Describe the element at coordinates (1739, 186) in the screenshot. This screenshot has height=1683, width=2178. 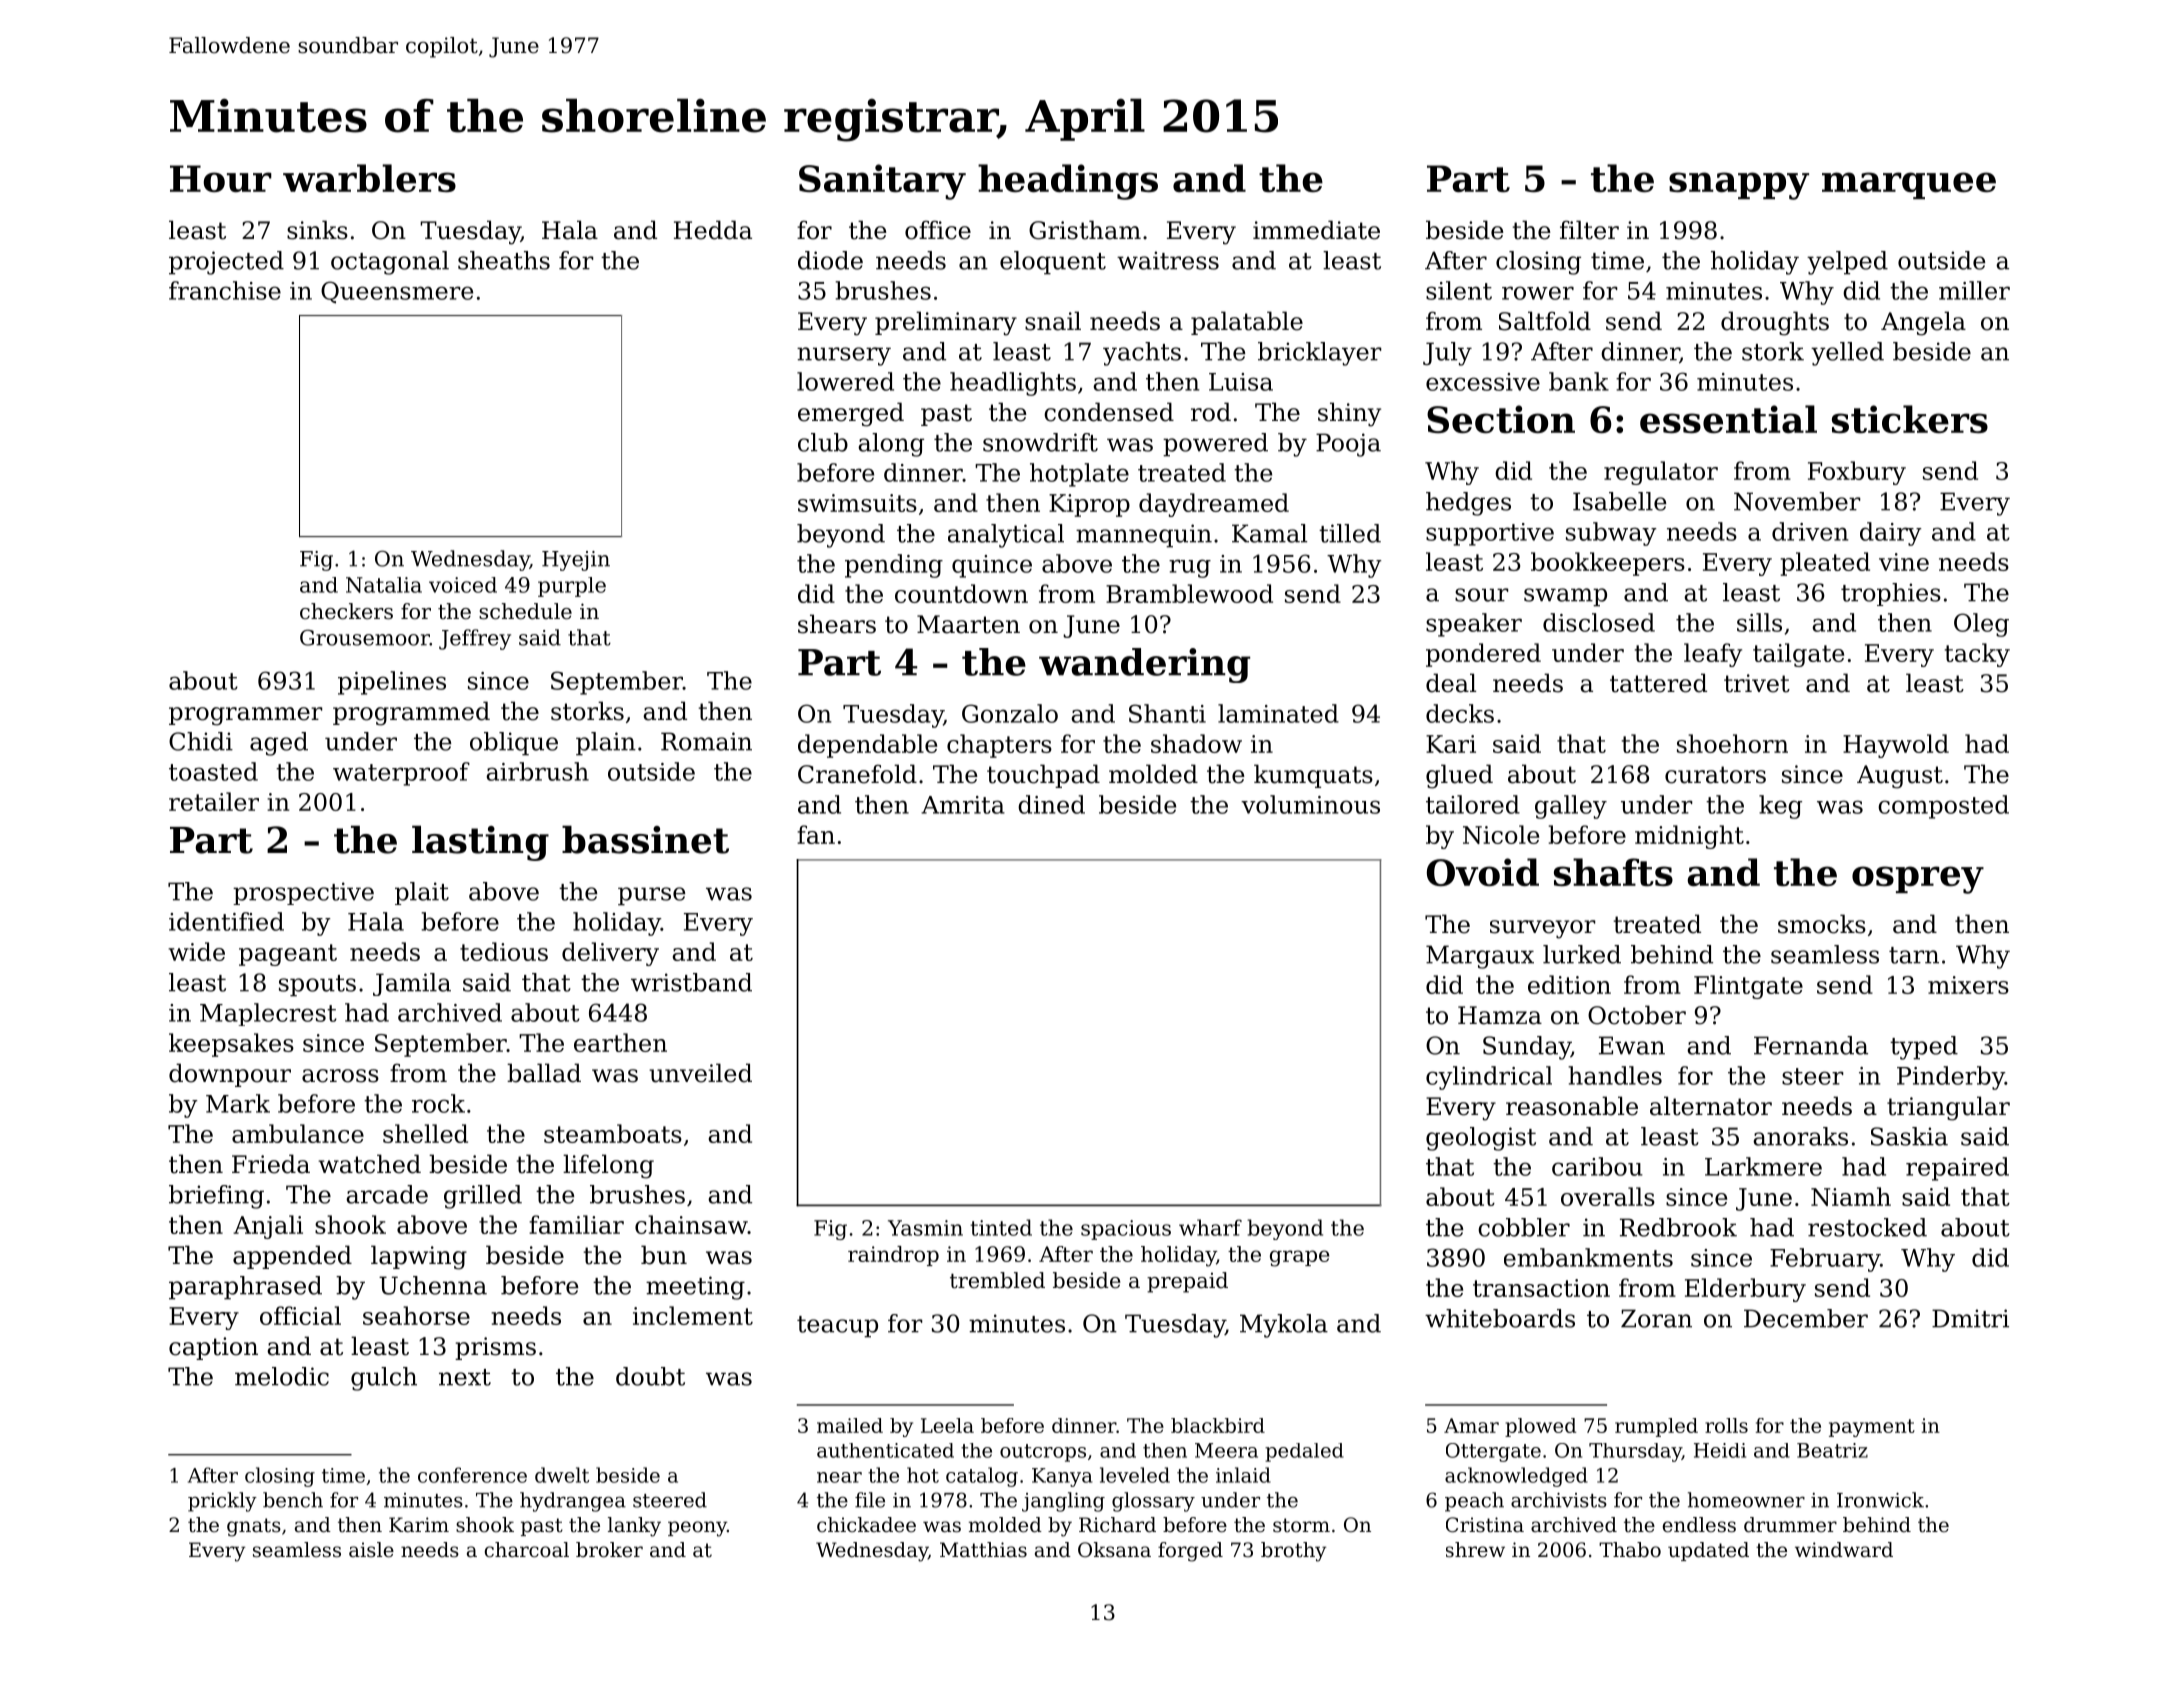
I see `snappy` at that location.
